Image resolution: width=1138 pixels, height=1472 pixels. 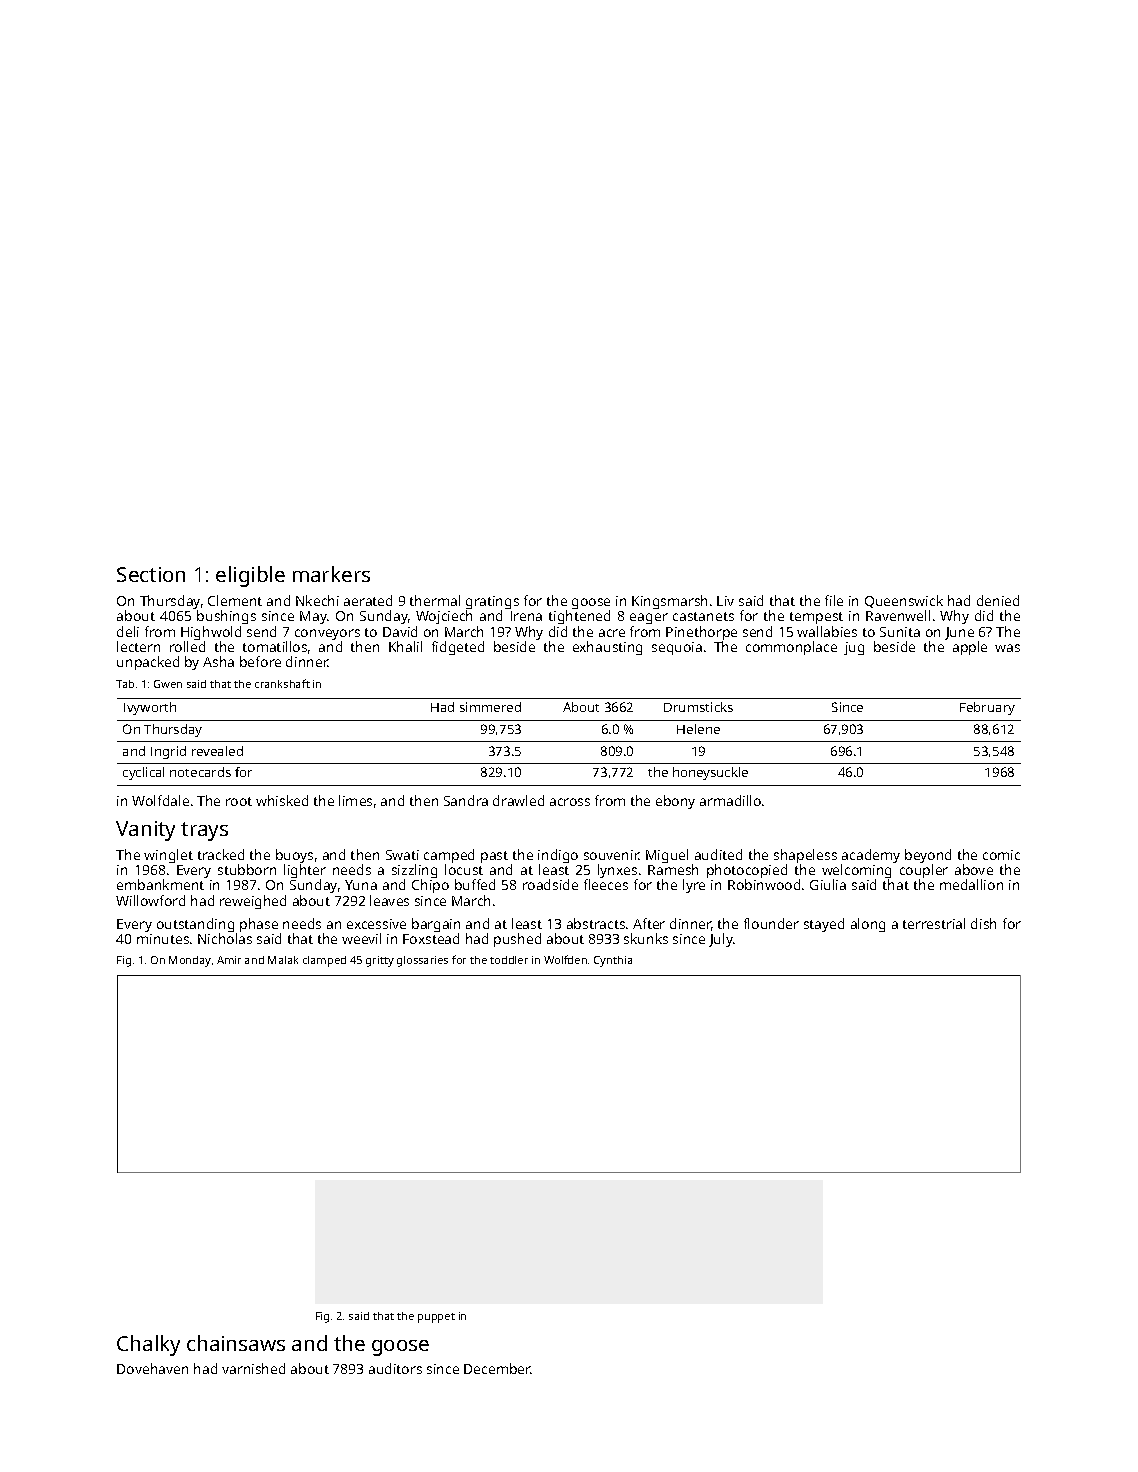 What do you see at coordinates (187, 646) in the screenshot?
I see `rolled` at bounding box center [187, 646].
